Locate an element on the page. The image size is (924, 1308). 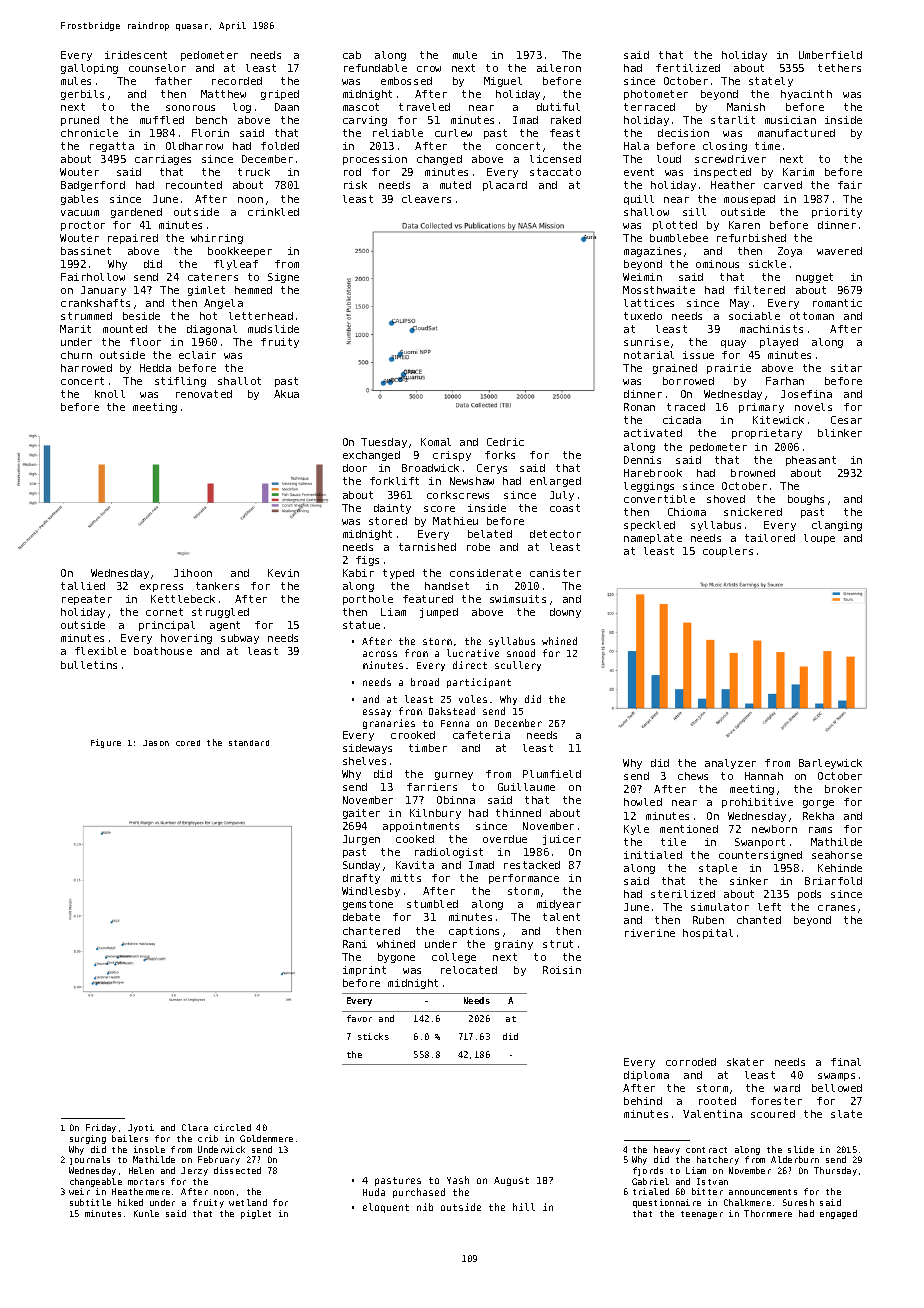
Yash is located at coordinates (458, 1180).
